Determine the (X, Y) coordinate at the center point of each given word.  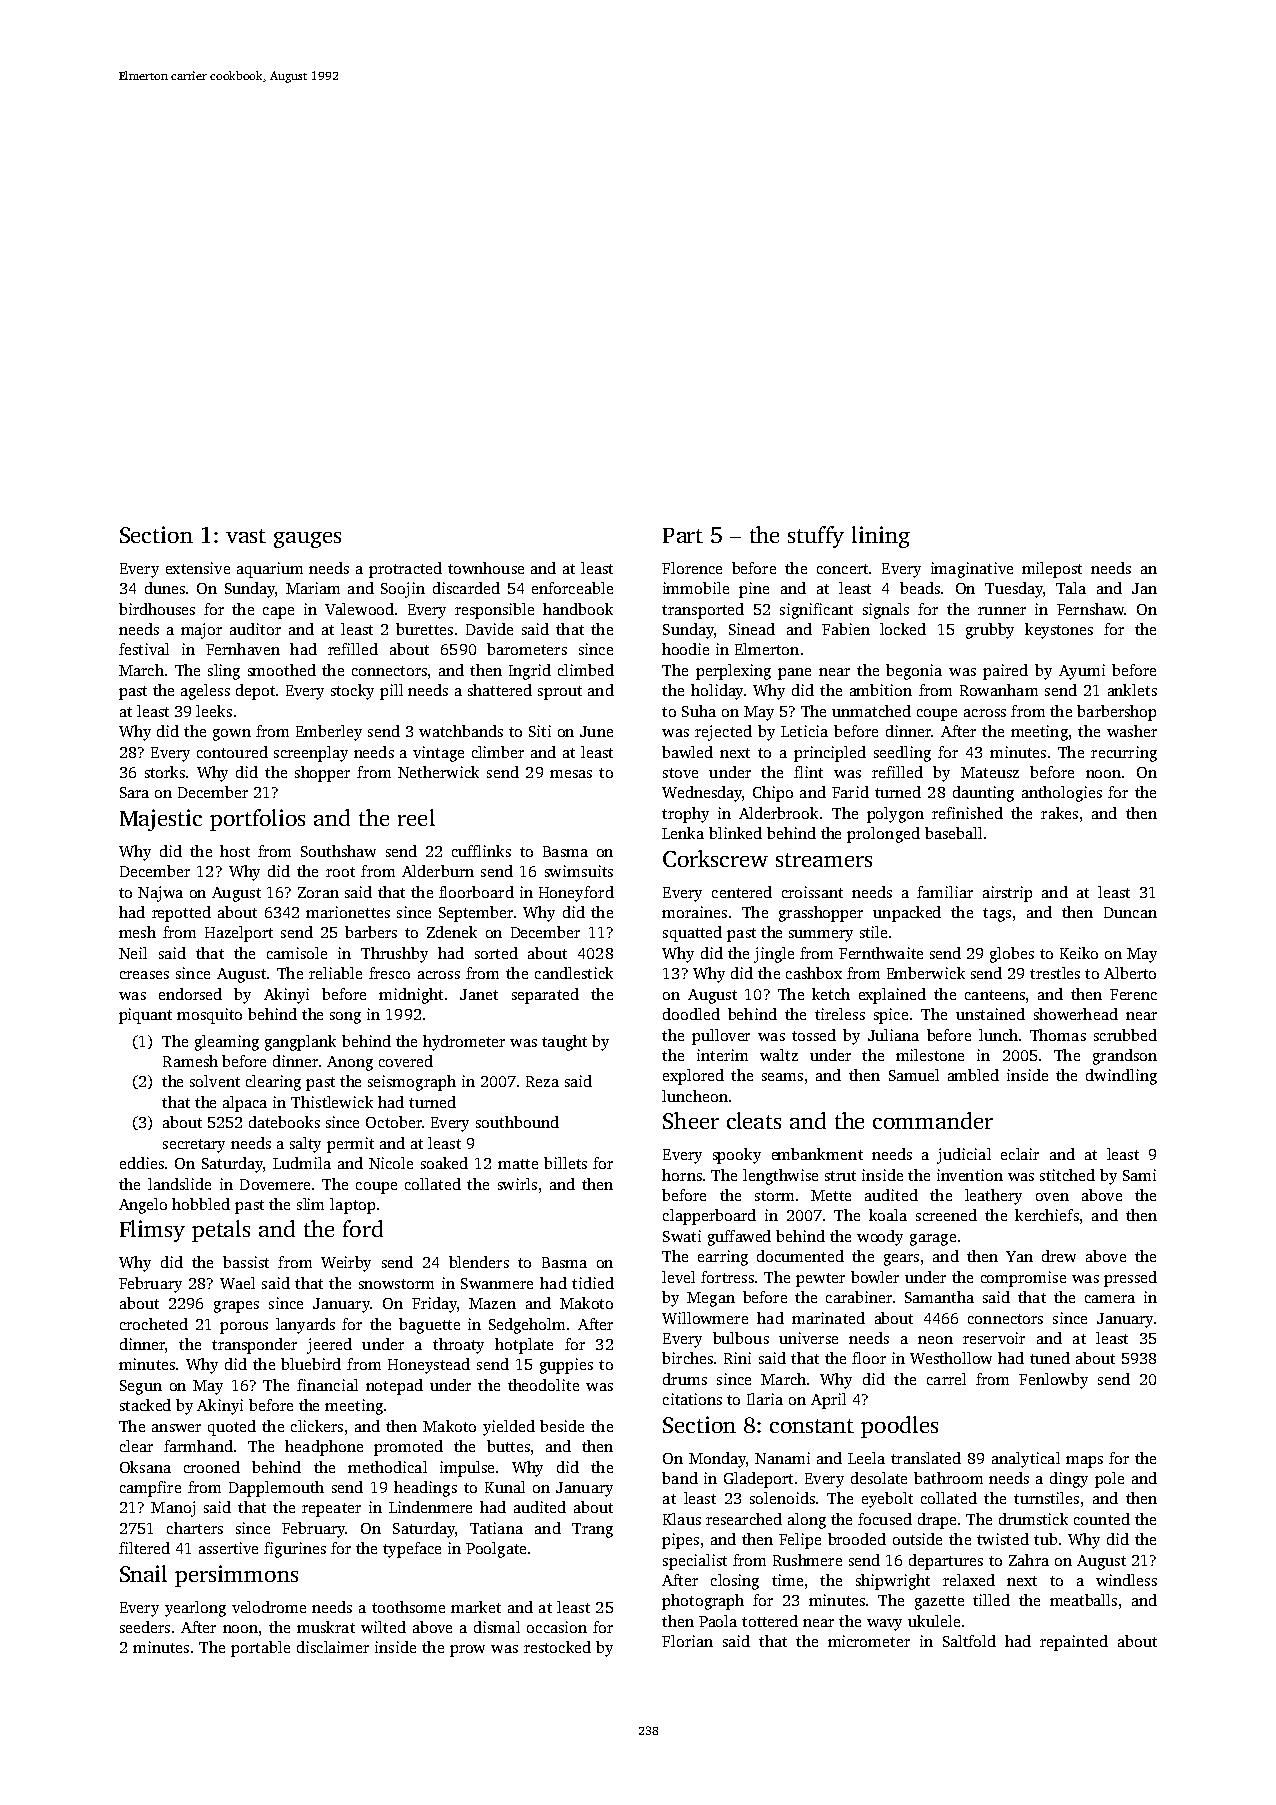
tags (997, 915)
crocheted (154, 1324)
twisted (1003, 1539)
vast (246, 536)
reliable (335, 973)
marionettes (348, 912)
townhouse (486, 568)
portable (260, 1649)
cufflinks (481, 851)
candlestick (574, 973)
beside (562, 1426)
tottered (770, 1621)
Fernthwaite (881, 953)
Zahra (1029, 1560)
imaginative (972, 570)
